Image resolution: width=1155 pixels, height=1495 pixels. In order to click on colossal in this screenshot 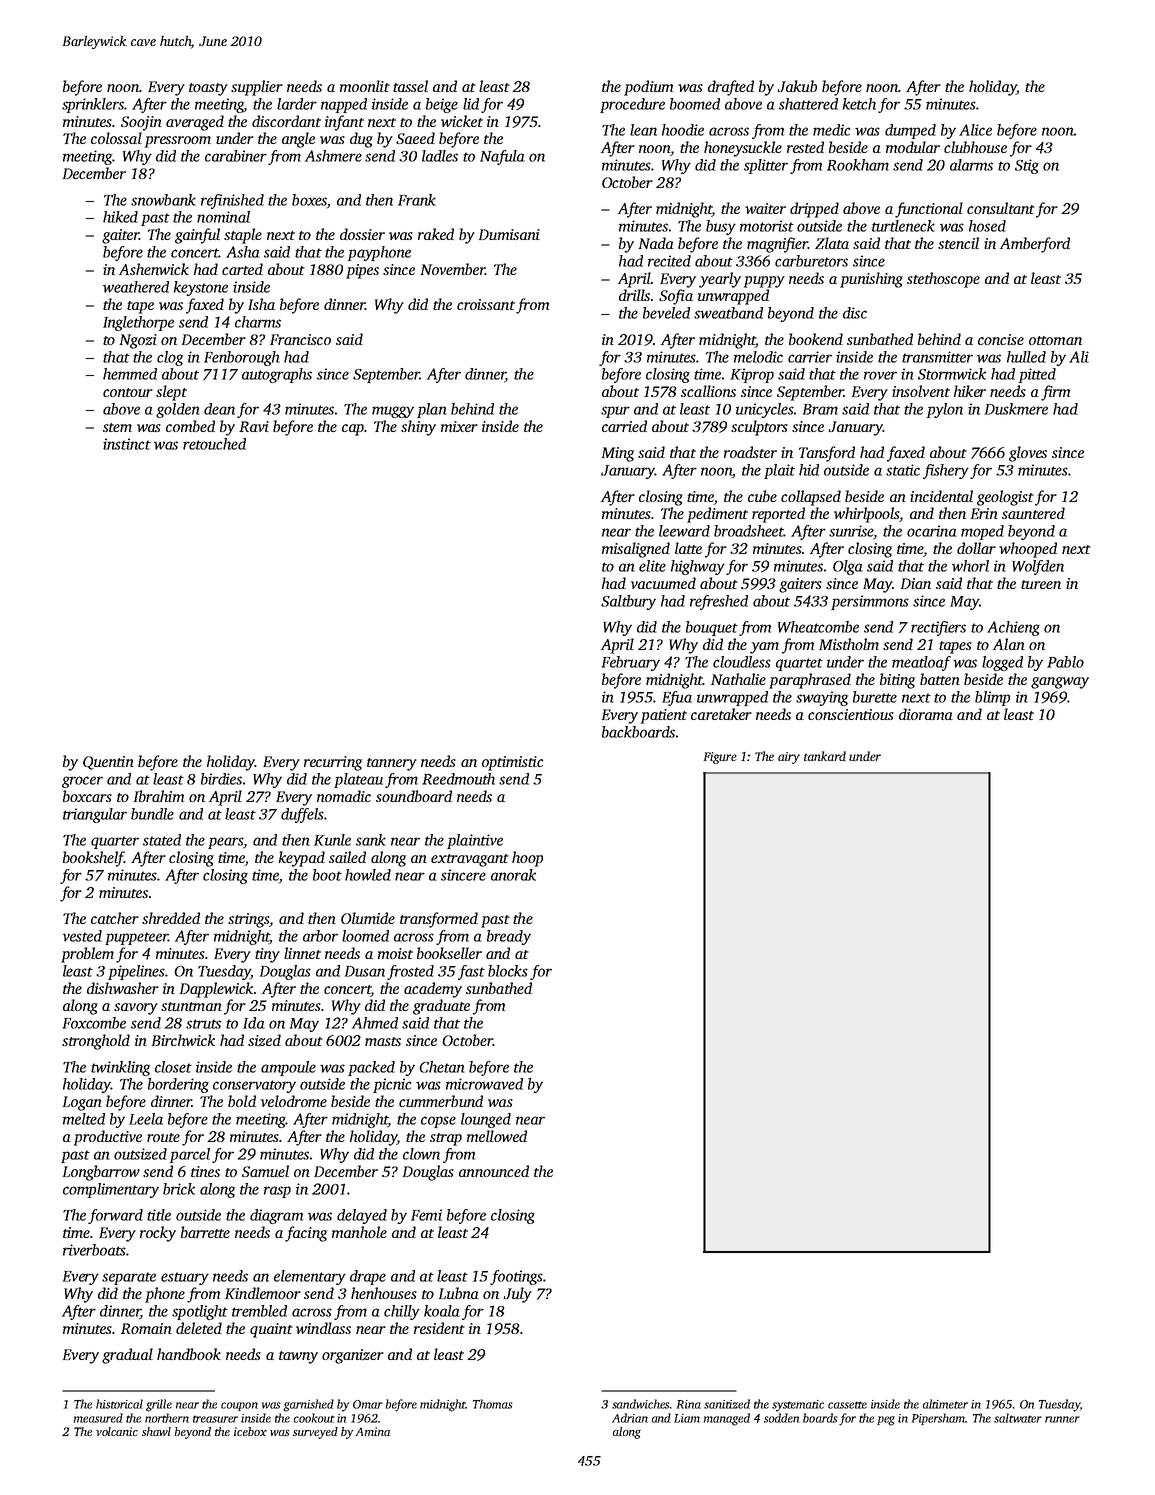, I will do `click(116, 138)`.
